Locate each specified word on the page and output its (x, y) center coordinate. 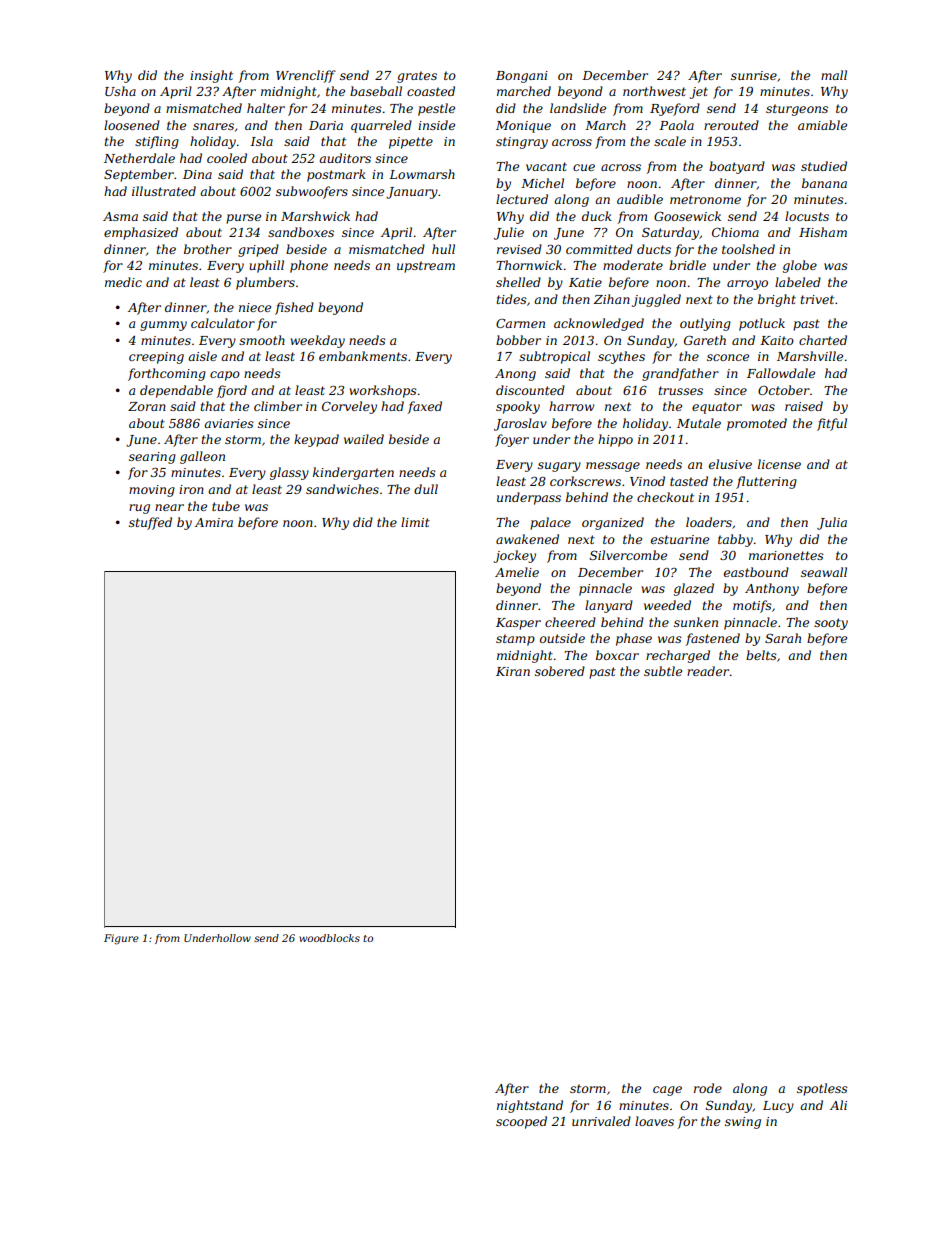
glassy (289, 473)
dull (426, 489)
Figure (121, 939)
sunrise (754, 75)
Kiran (513, 671)
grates (417, 77)
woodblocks (329, 938)
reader (708, 671)
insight (211, 76)
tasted (689, 481)
